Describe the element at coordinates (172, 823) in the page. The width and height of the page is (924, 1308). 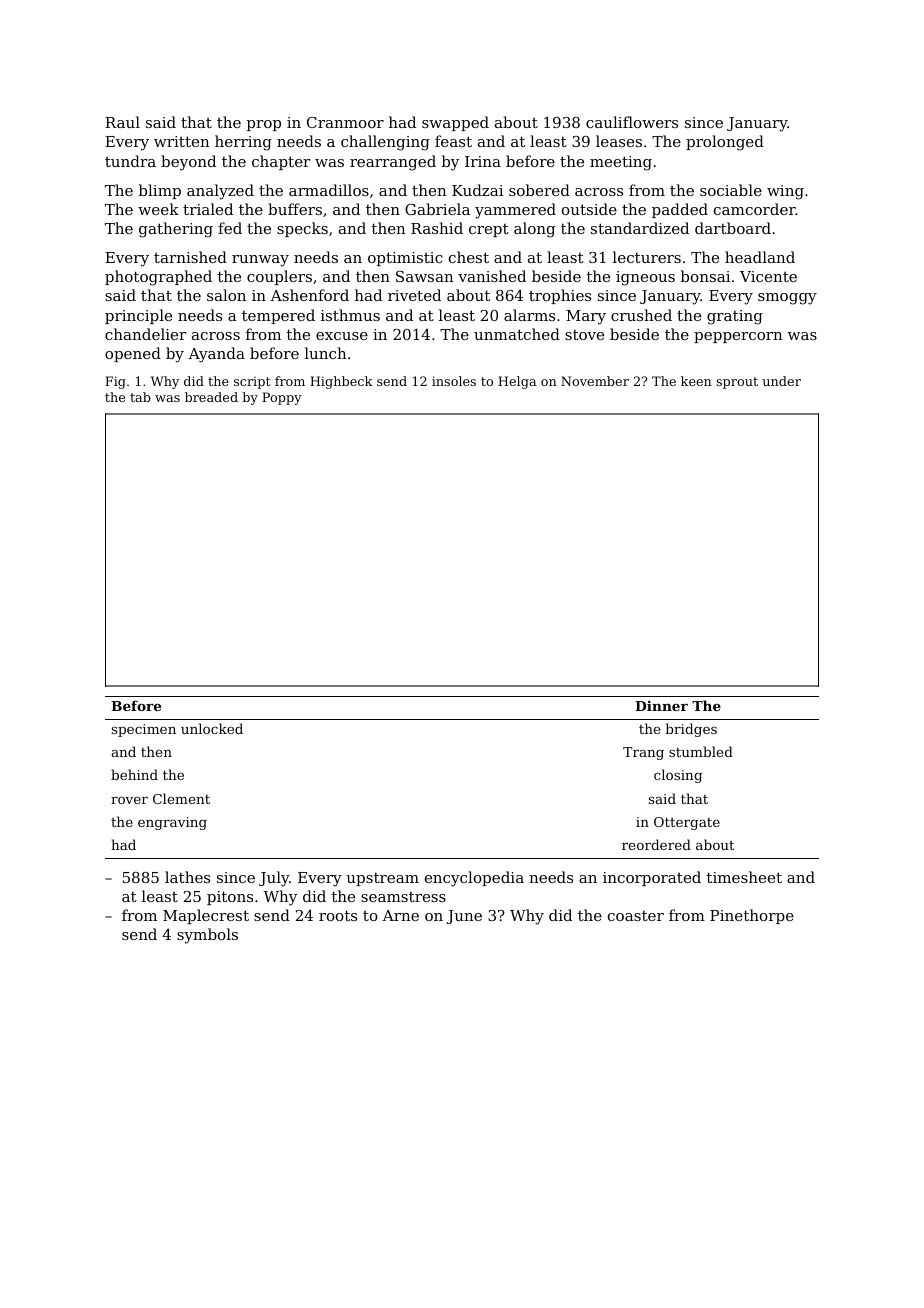
I see `engraving` at that location.
